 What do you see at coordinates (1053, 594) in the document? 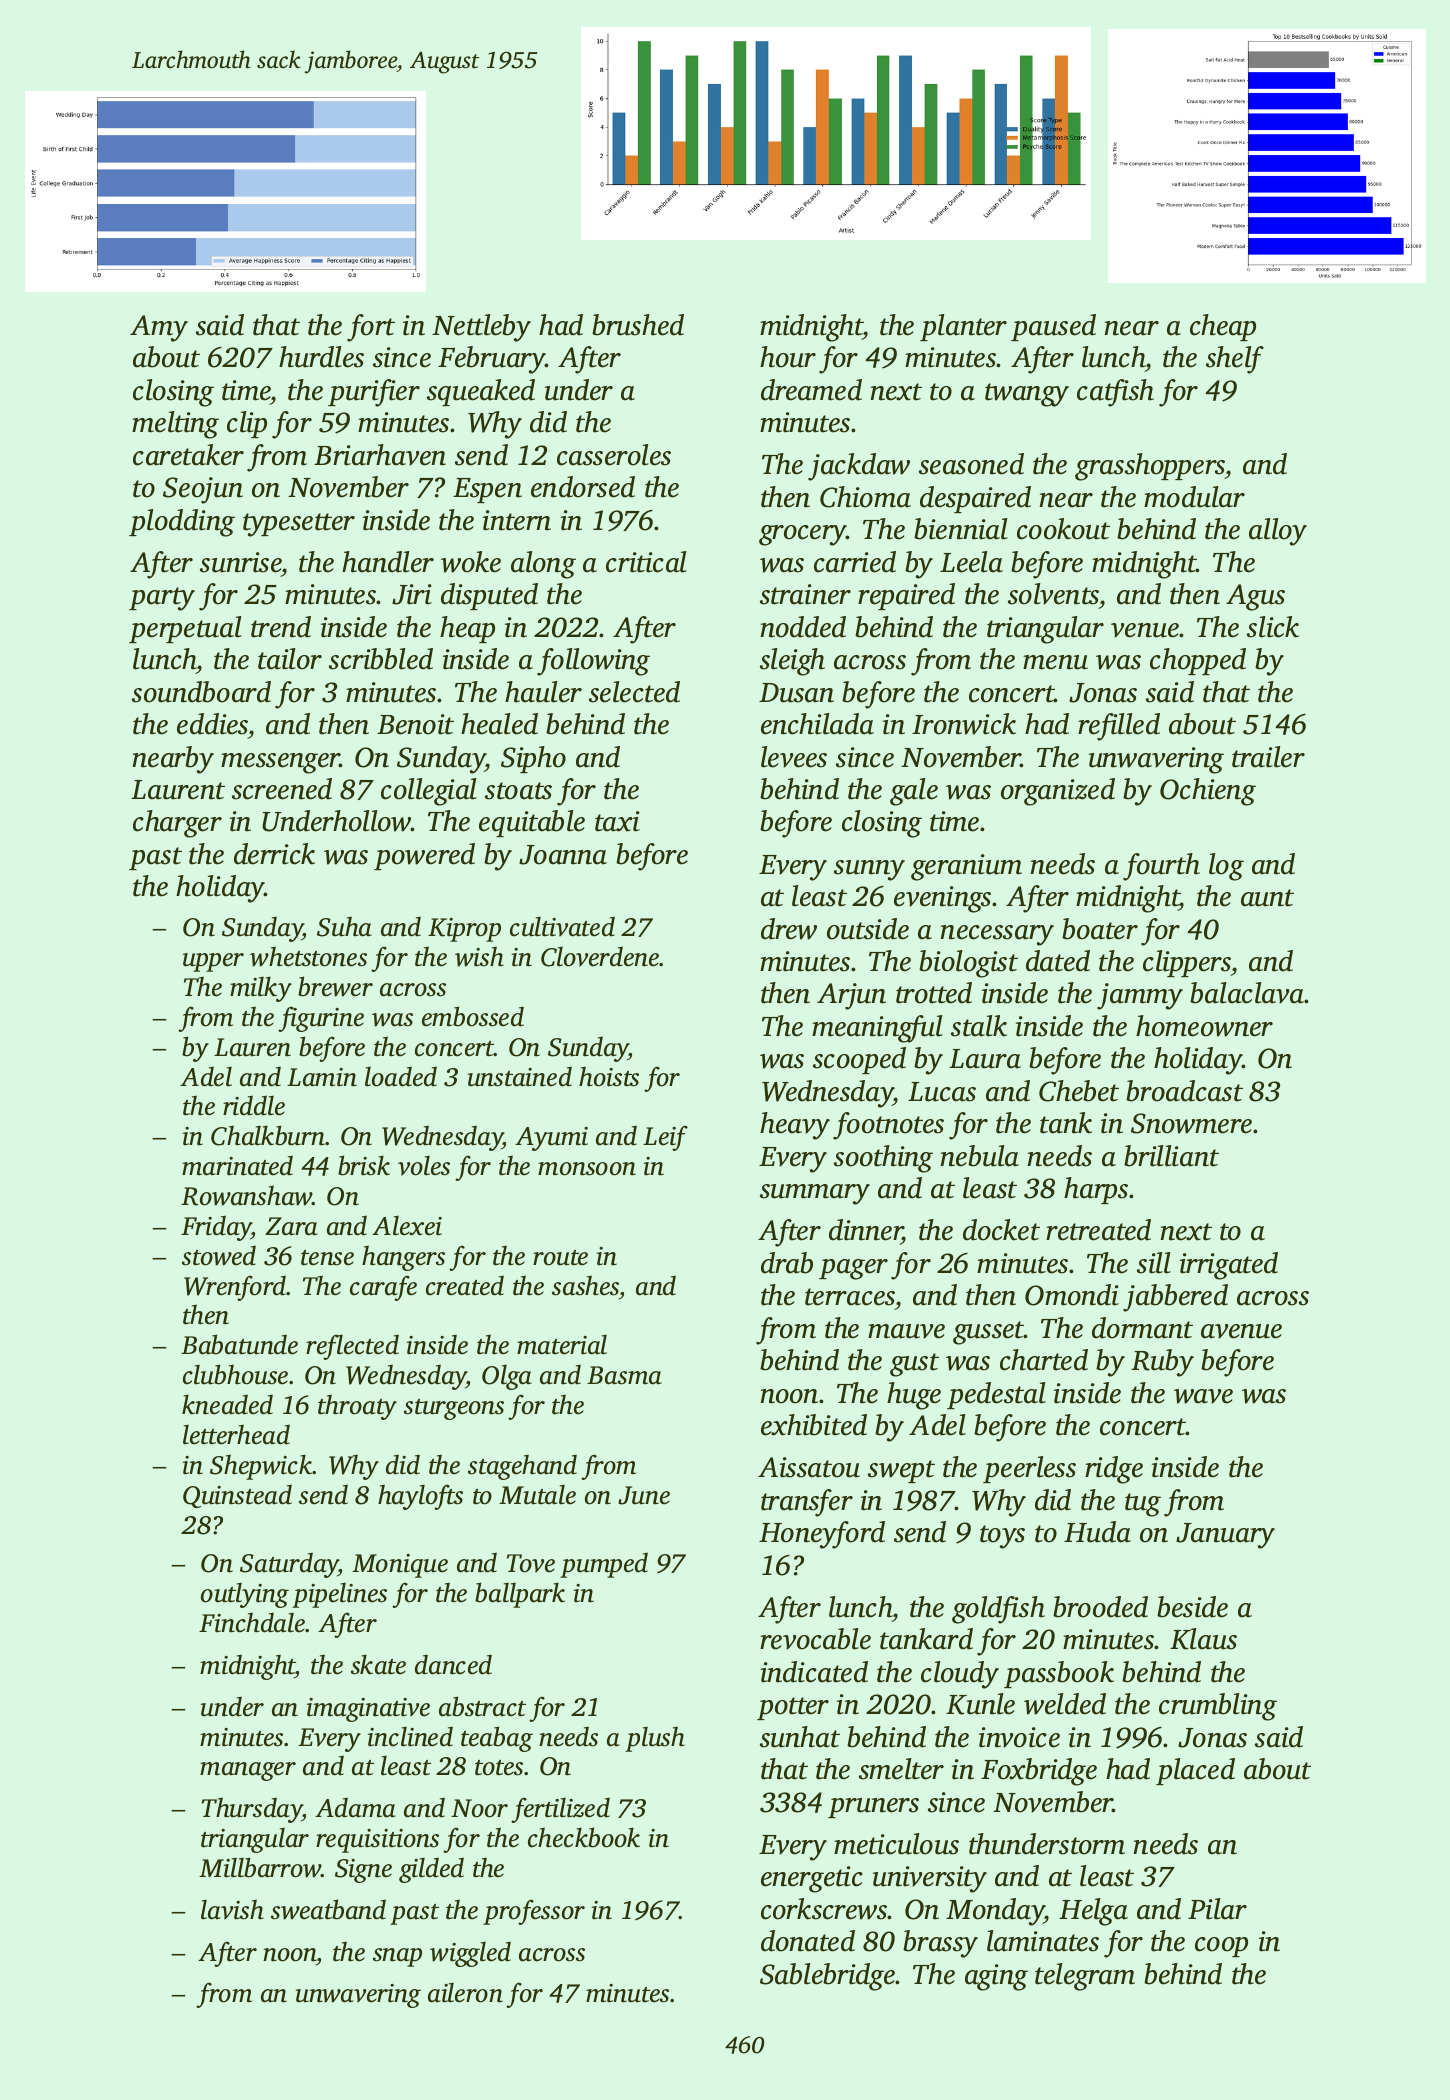
I see `solvents` at bounding box center [1053, 594].
